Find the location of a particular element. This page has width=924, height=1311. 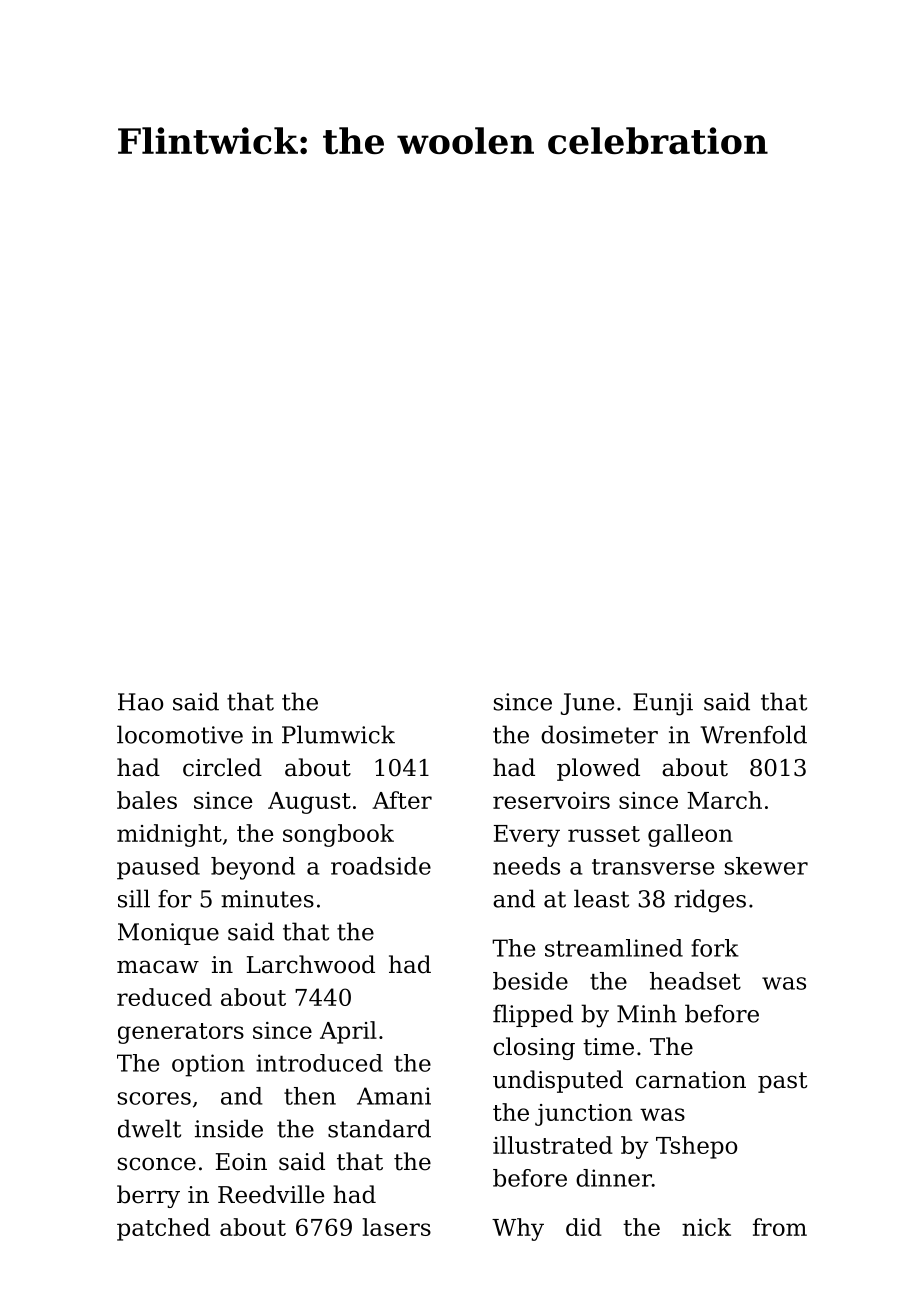

nick is located at coordinates (706, 1227).
